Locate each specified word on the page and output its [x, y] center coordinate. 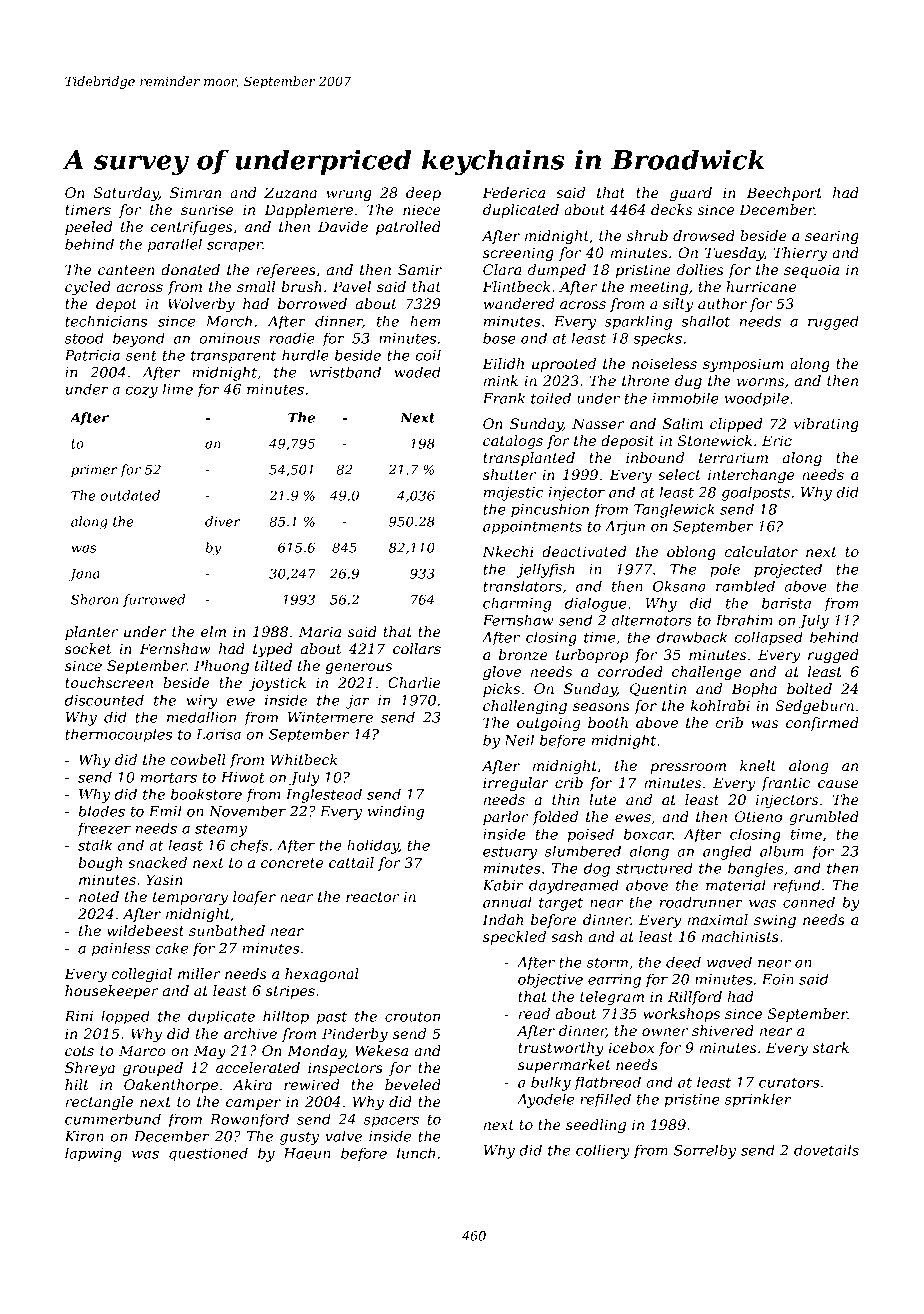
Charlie [414, 682]
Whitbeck [304, 759]
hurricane [761, 286]
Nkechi [508, 551]
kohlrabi [720, 705]
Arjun [625, 528]
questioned [208, 1154]
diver [222, 521]
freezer [104, 829]
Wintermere [330, 717]
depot [116, 305]
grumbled [824, 818]
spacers [391, 1122]
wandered [519, 303]
